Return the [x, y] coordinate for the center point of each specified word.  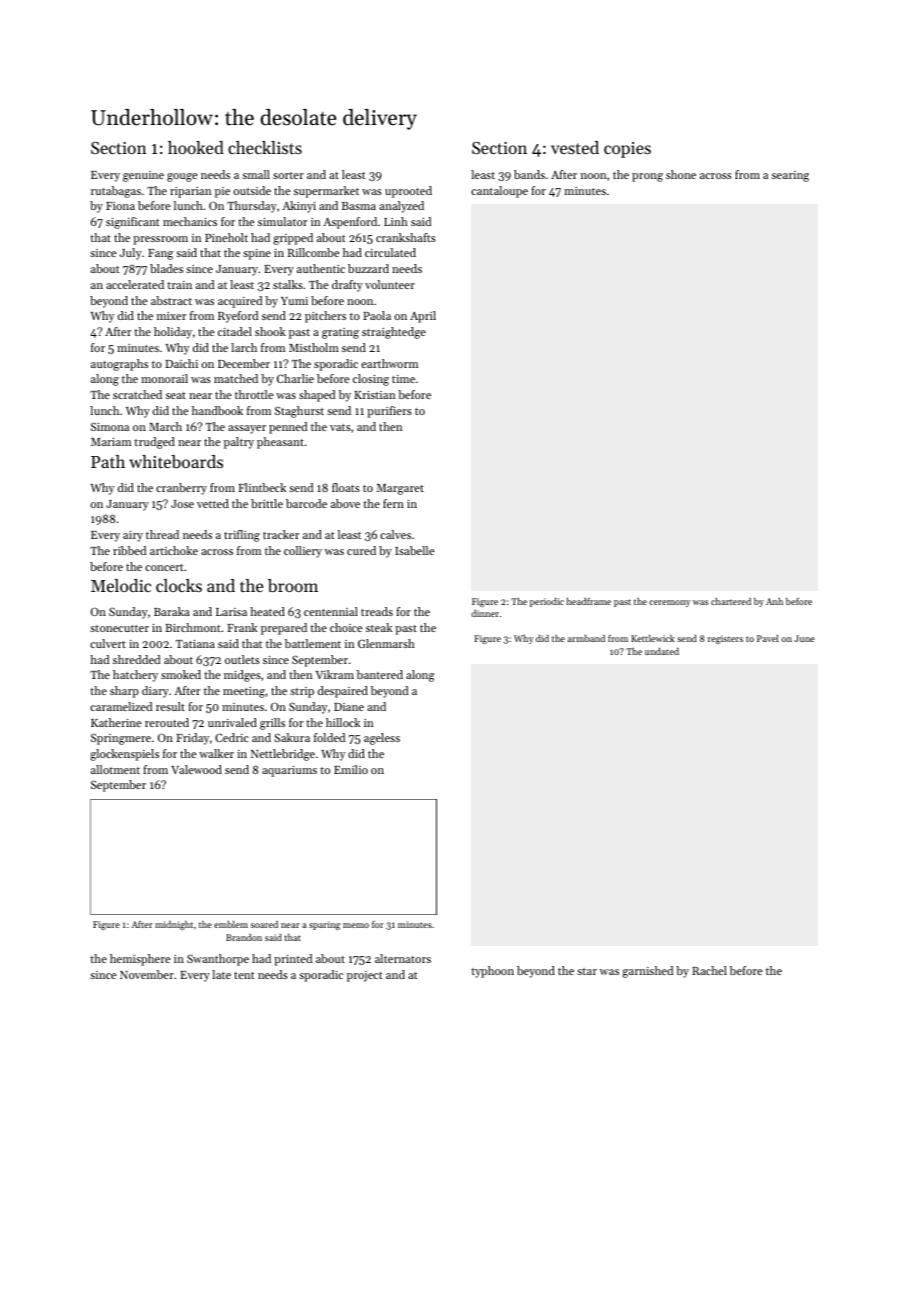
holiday [173, 333]
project [365, 976]
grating [340, 333]
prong [647, 177]
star [587, 971]
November [147, 974]
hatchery [135, 676]
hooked [196, 147]
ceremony [669, 603]
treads [377, 611]
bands [529, 174]
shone [681, 174]
